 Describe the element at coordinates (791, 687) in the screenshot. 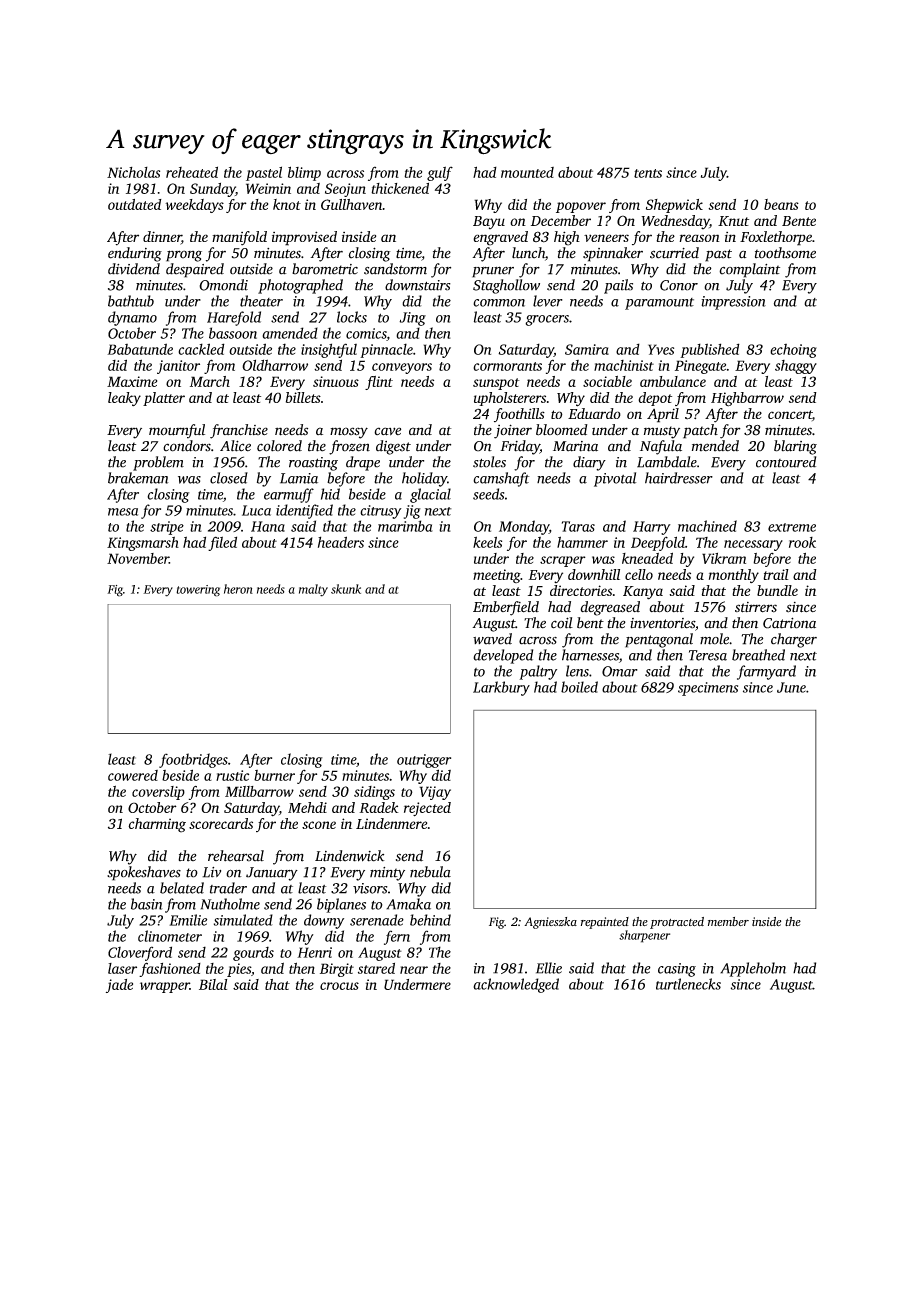

I see `June` at that location.
